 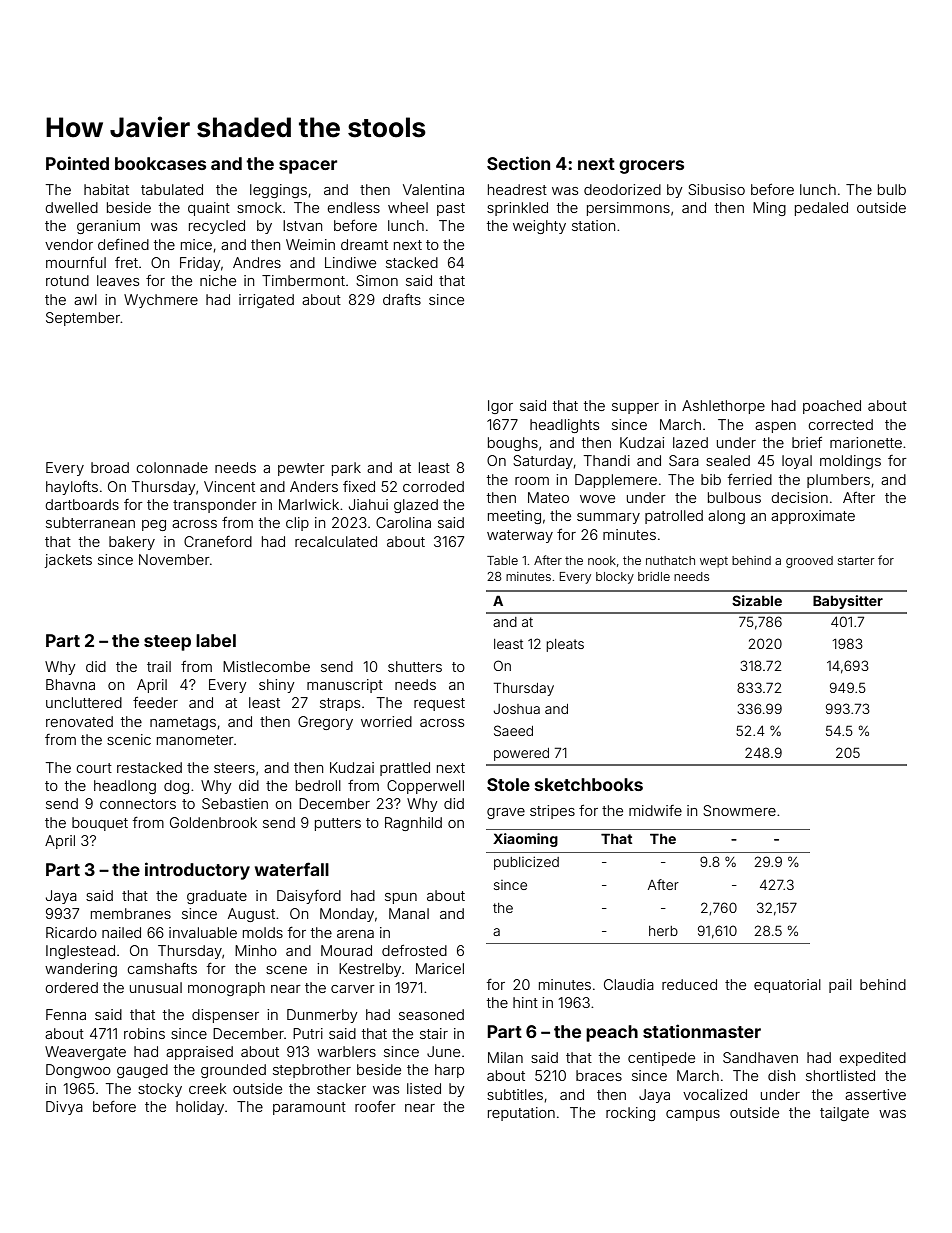 What do you see at coordinates (797, 462) in the screenshot?
I see `loyal` at bounding box center [797, 462].
